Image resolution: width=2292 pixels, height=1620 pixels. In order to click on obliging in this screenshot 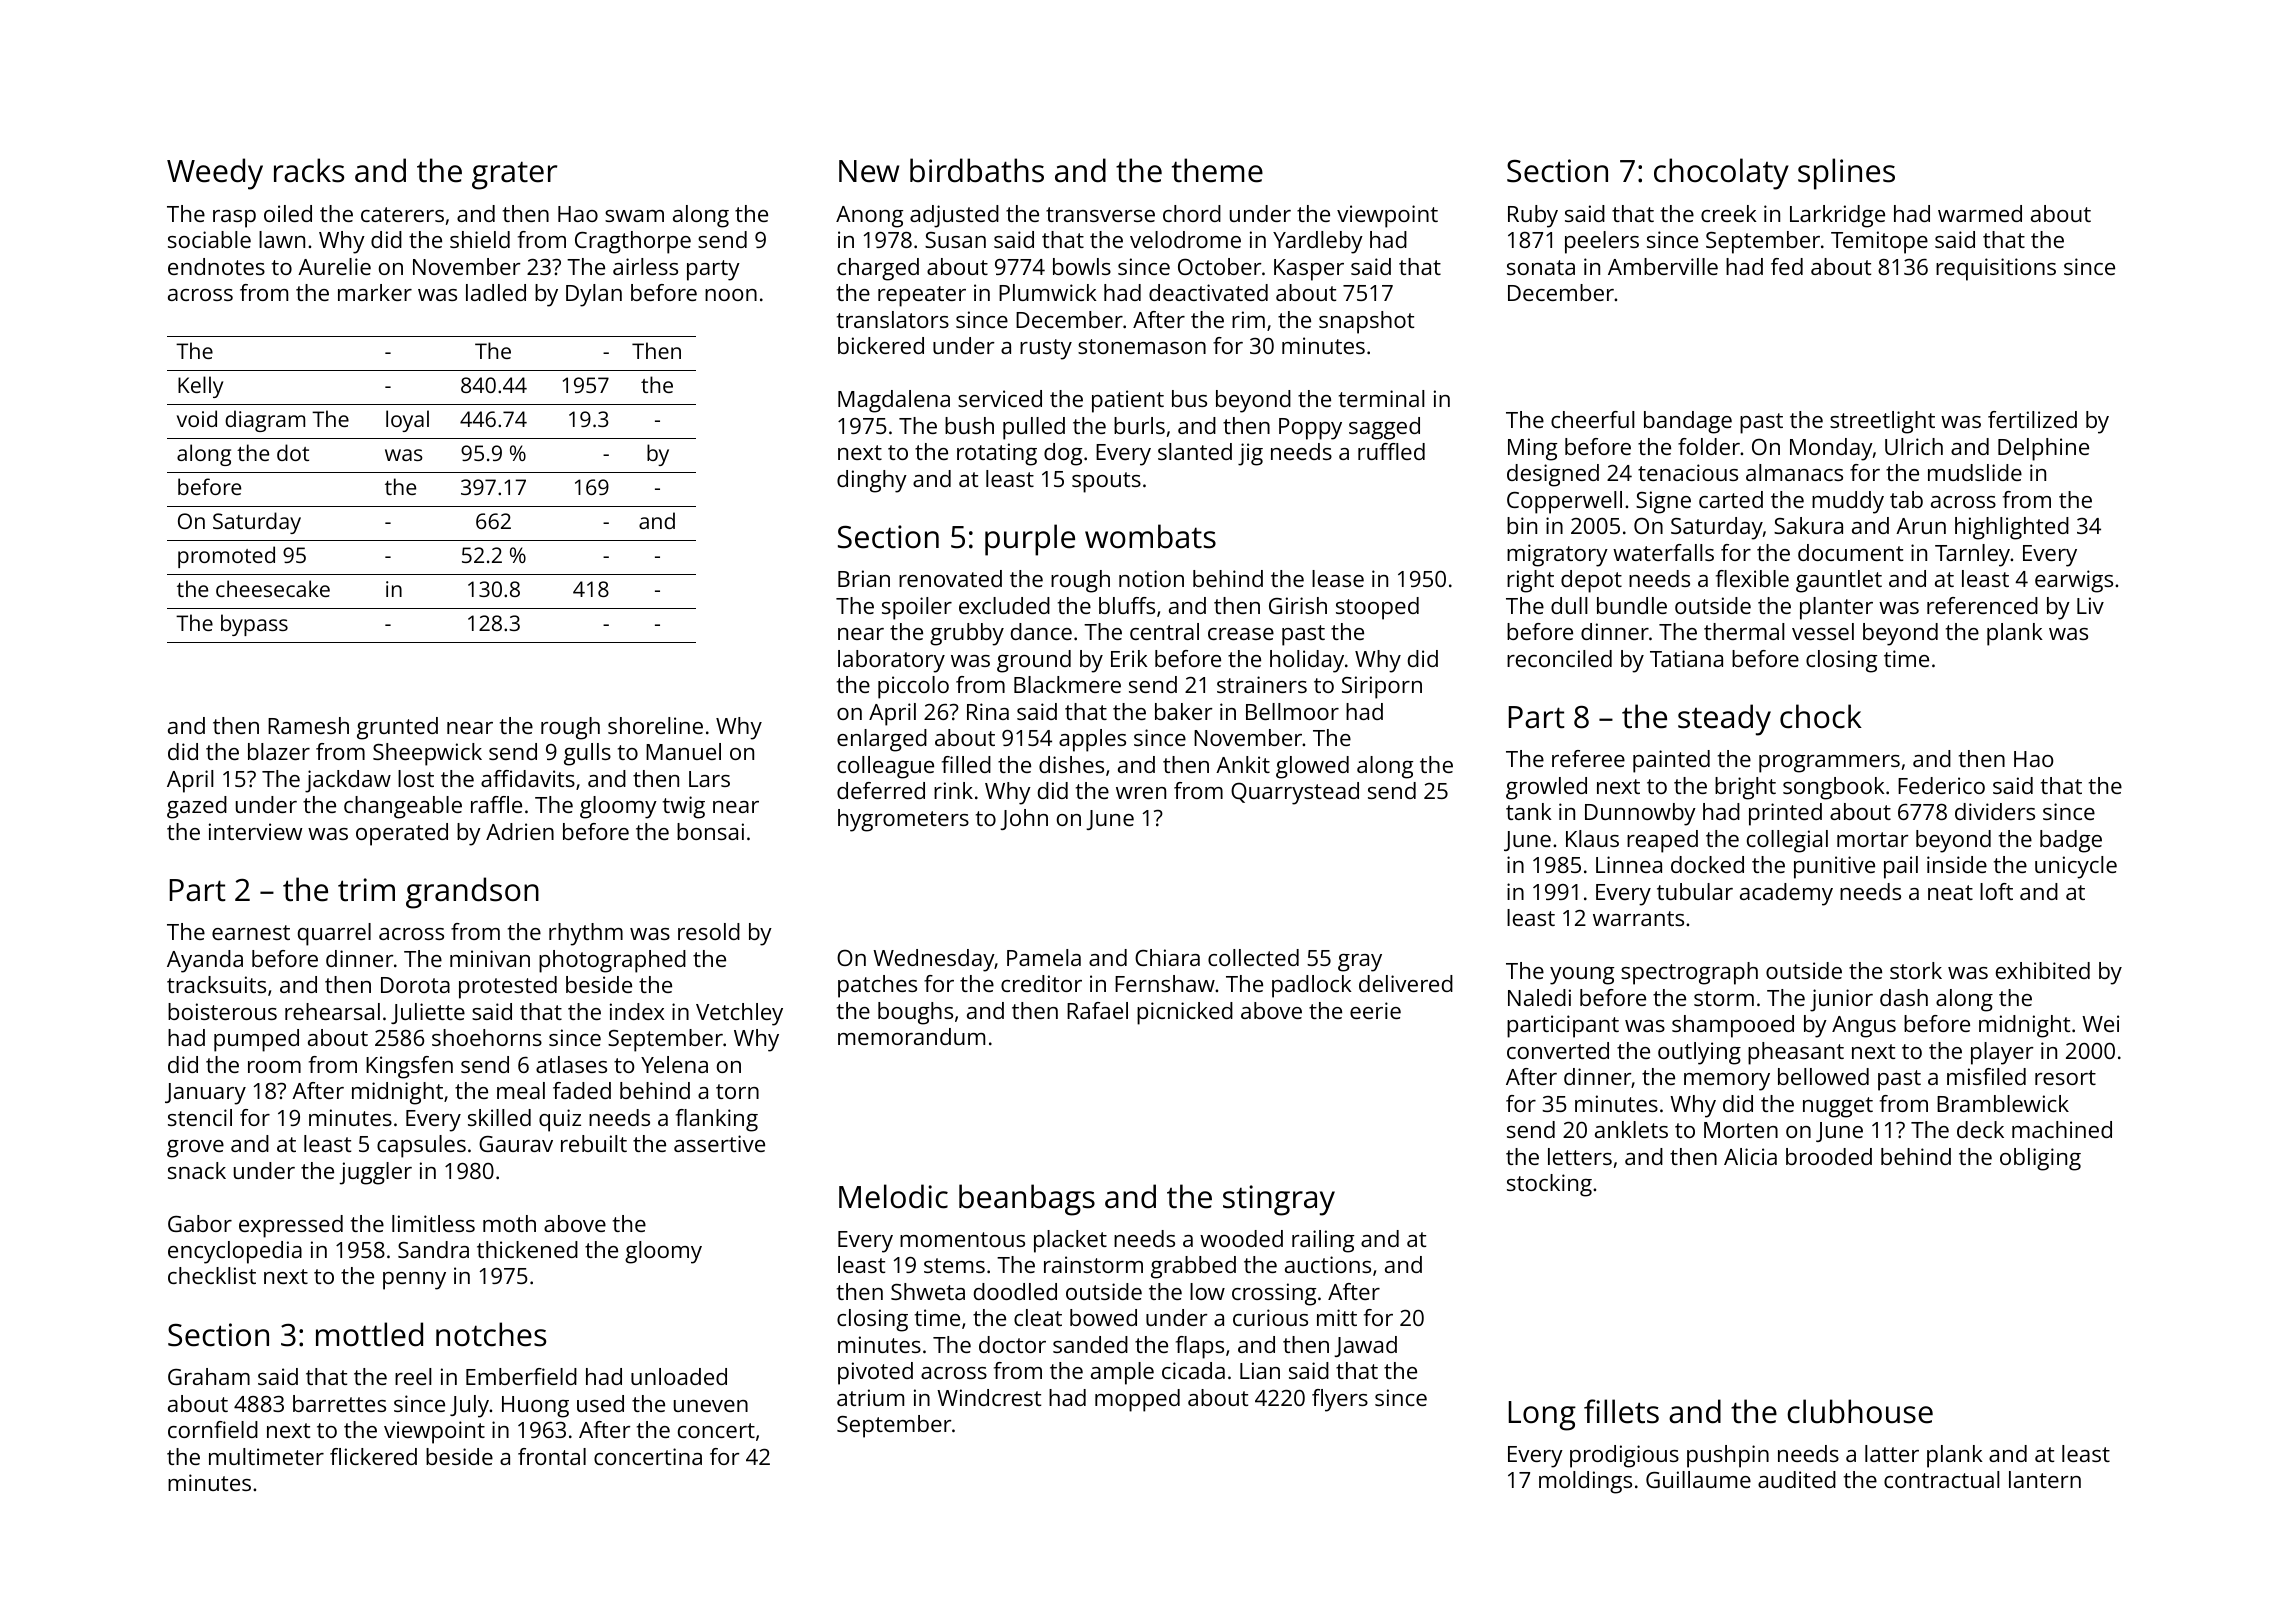, I will do `click(2040, 1159)`.
